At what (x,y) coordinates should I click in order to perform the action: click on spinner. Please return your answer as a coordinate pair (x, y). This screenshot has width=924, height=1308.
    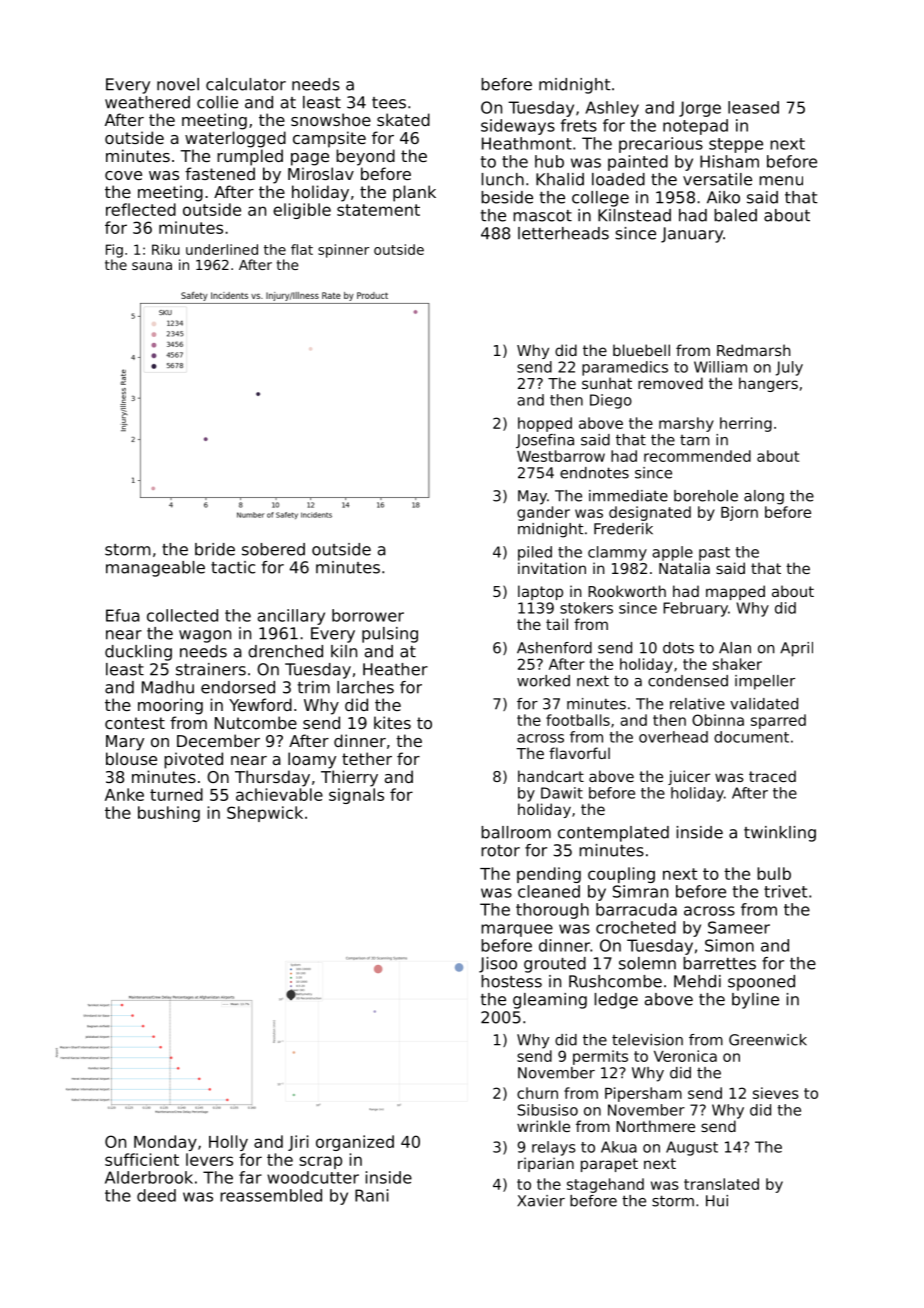
    Looking at the image, I should click on (343, 251).
